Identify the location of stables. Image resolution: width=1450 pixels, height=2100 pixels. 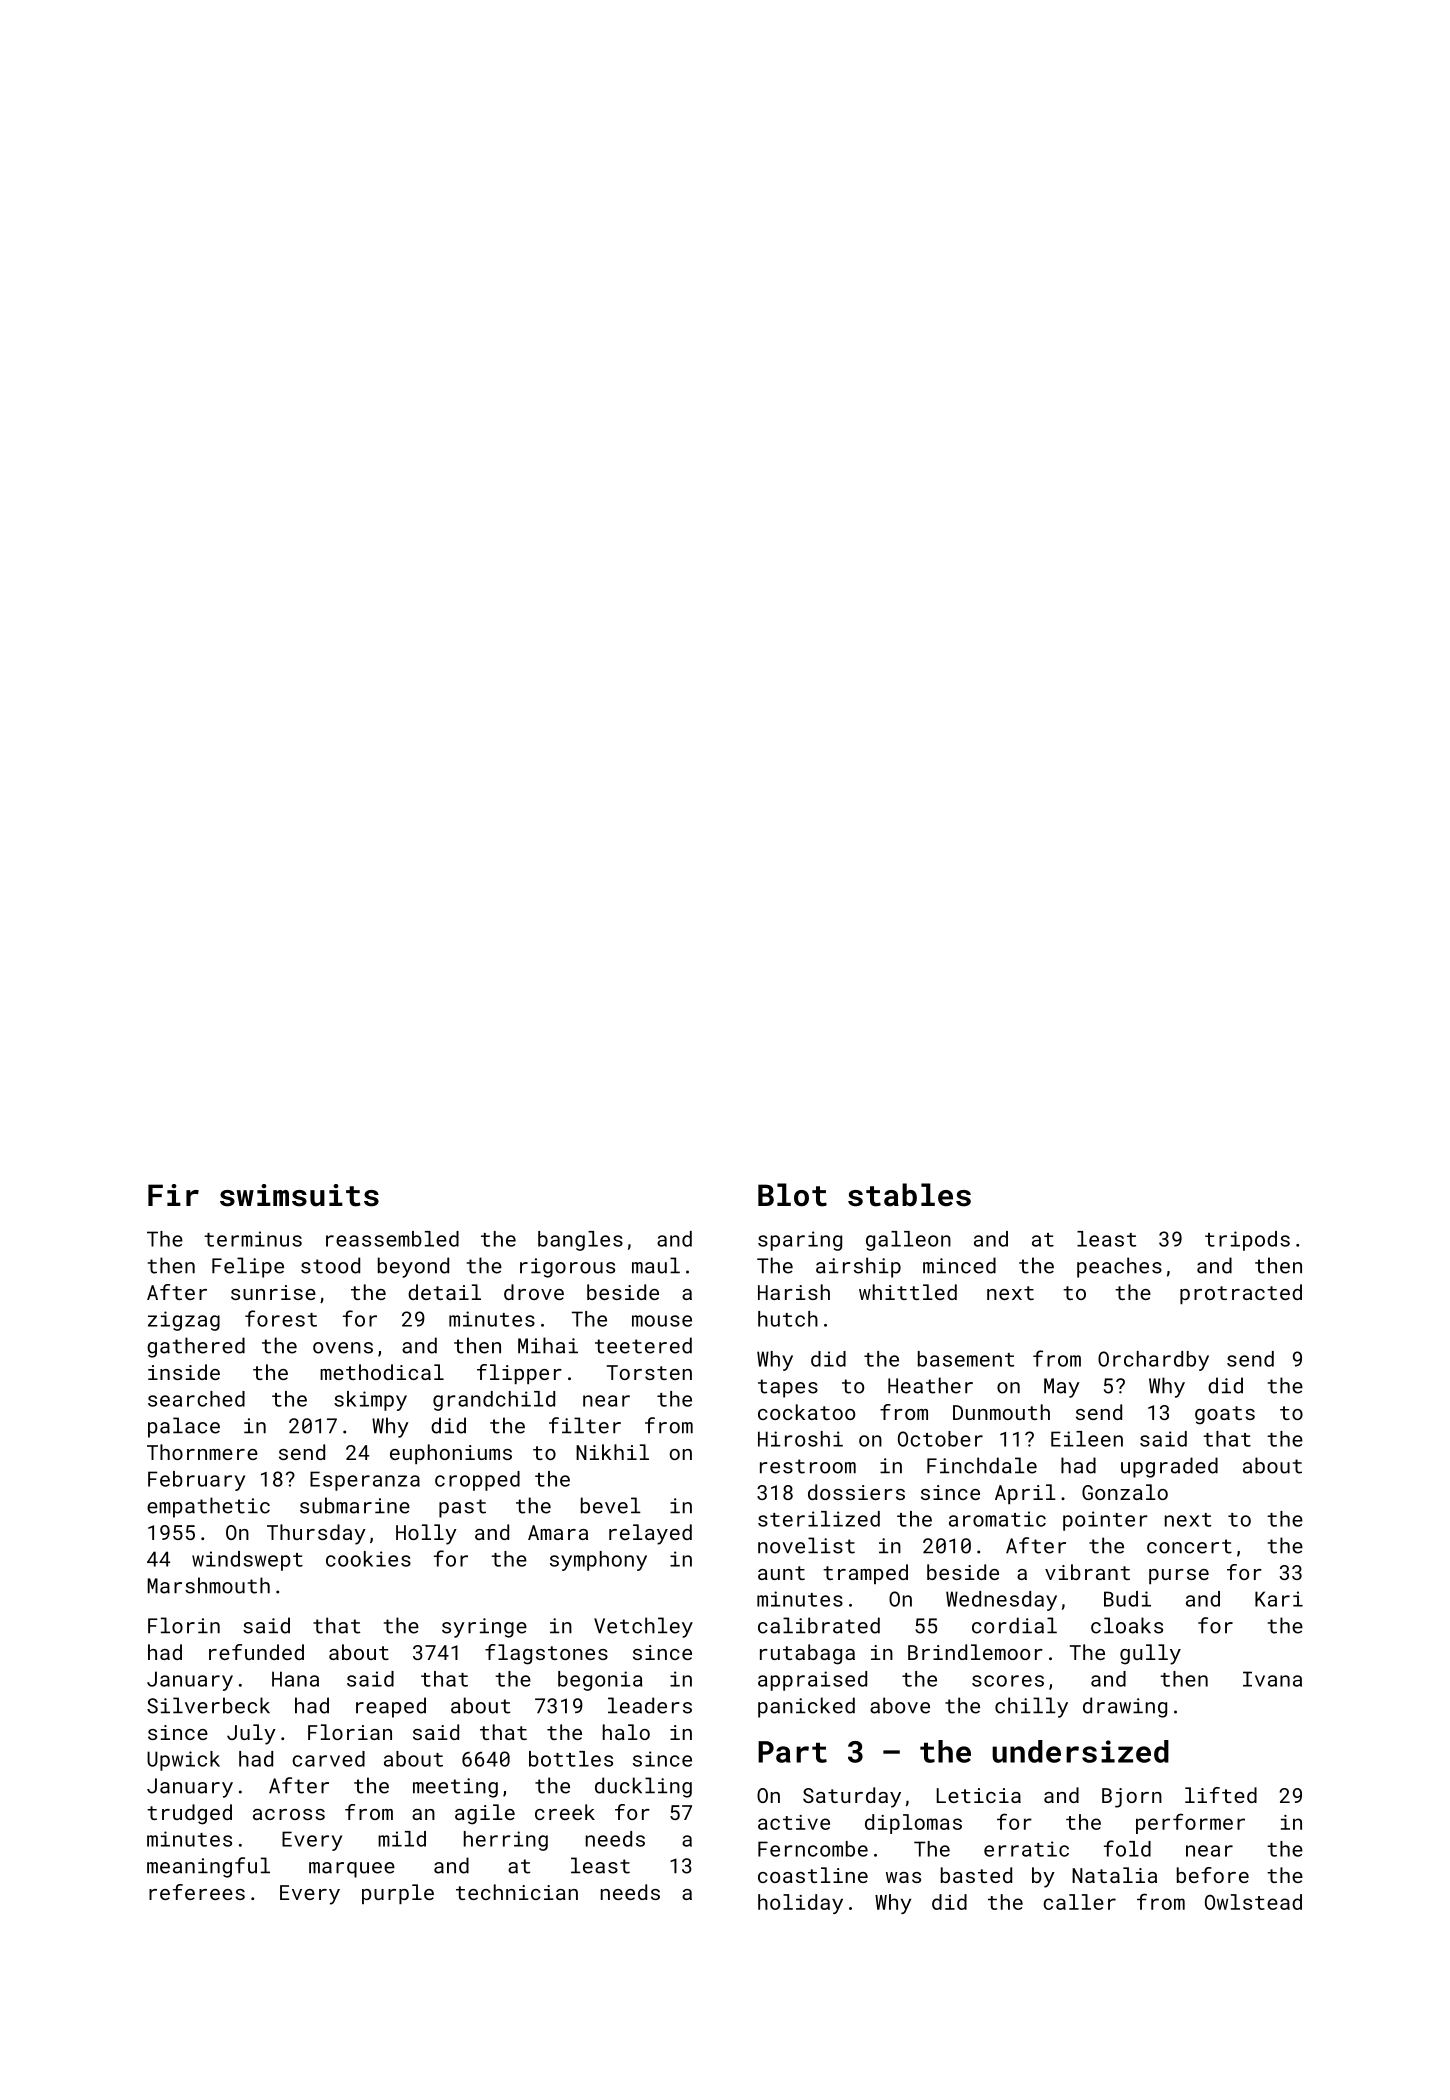
(909, 1195).
